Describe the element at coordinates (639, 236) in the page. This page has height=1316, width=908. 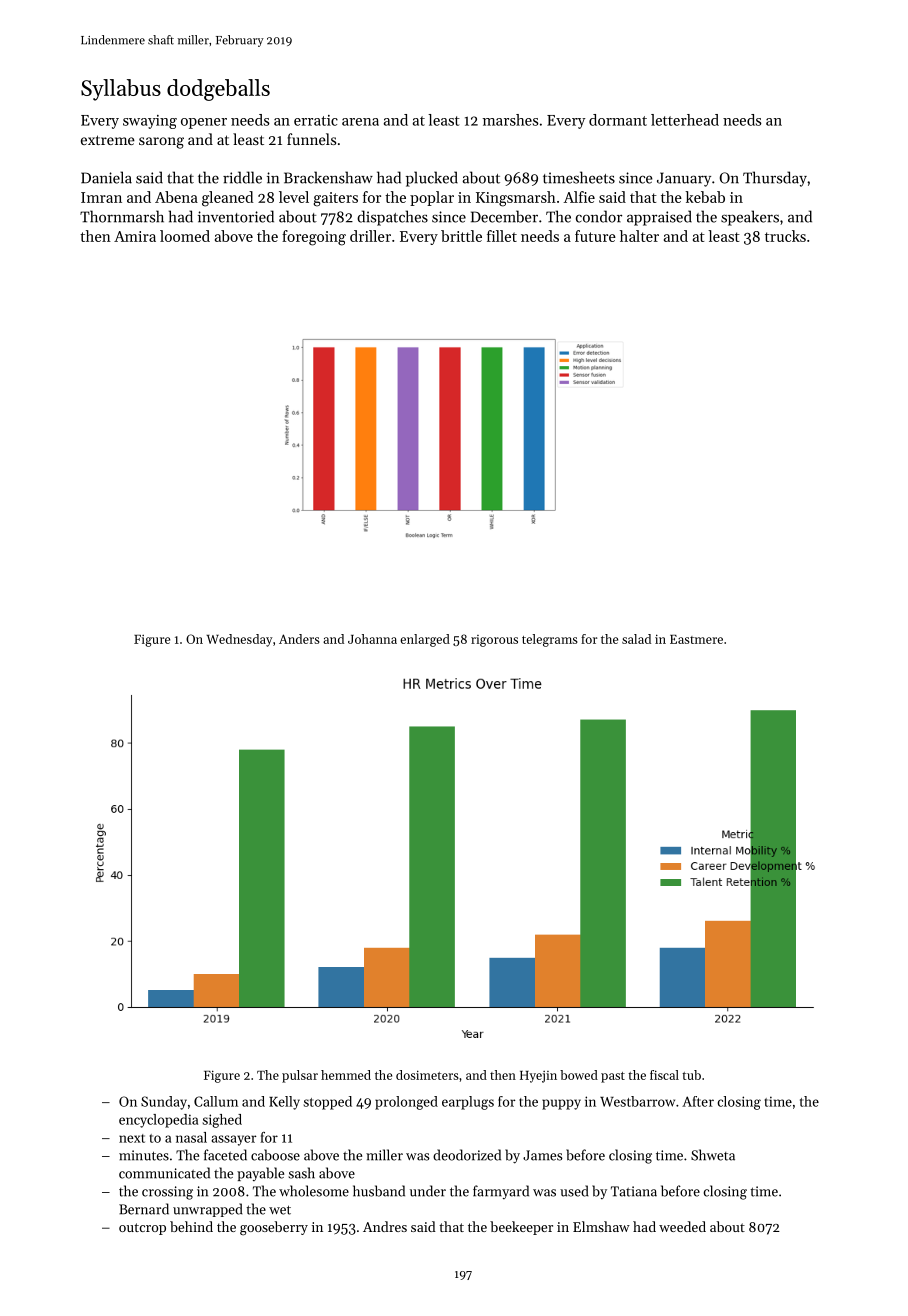
I see `halter` at that location.
